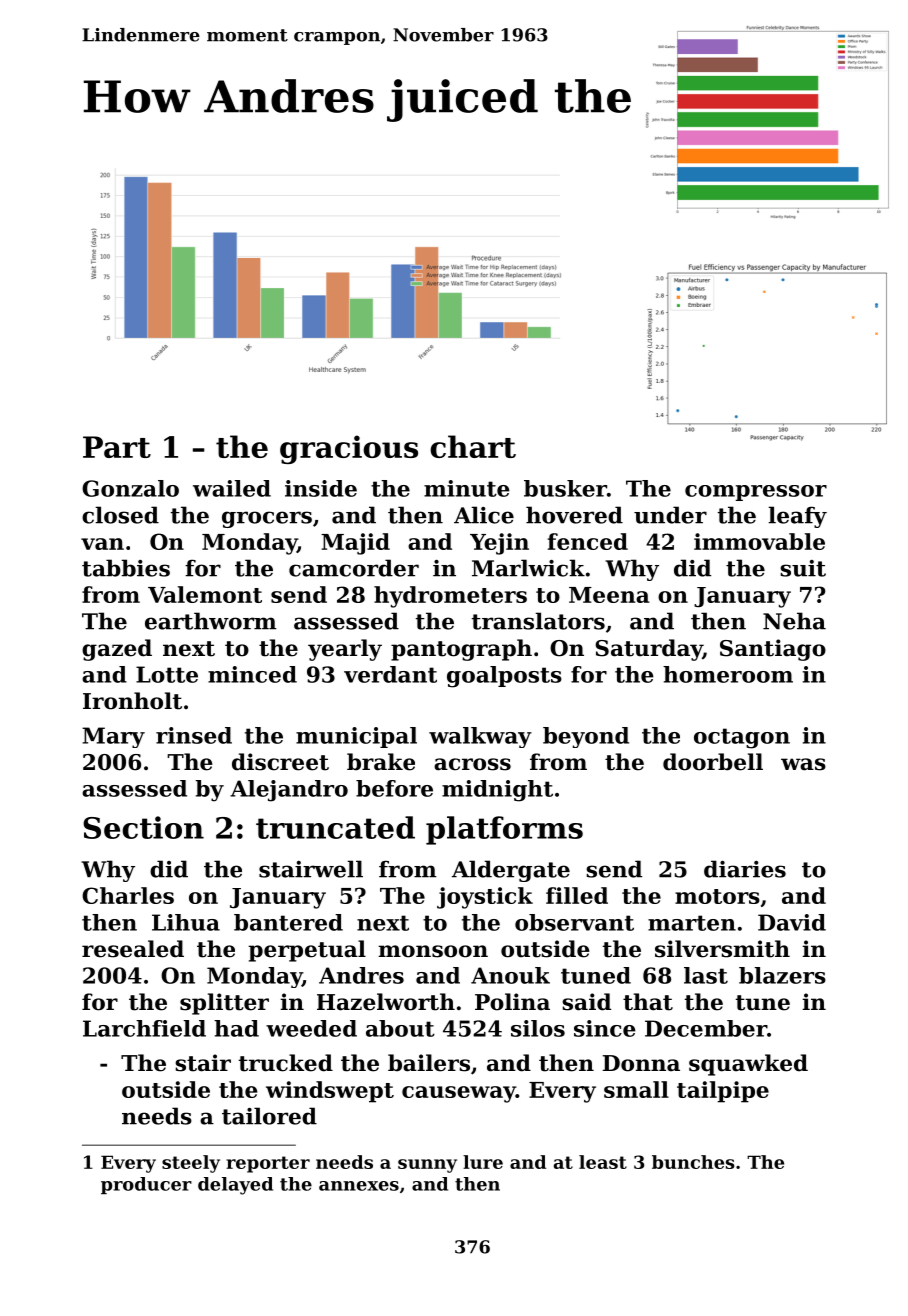 Image resolution: width=908 pixels, height=1316 pixels. I want to click on octagon, so click(742, 738).
